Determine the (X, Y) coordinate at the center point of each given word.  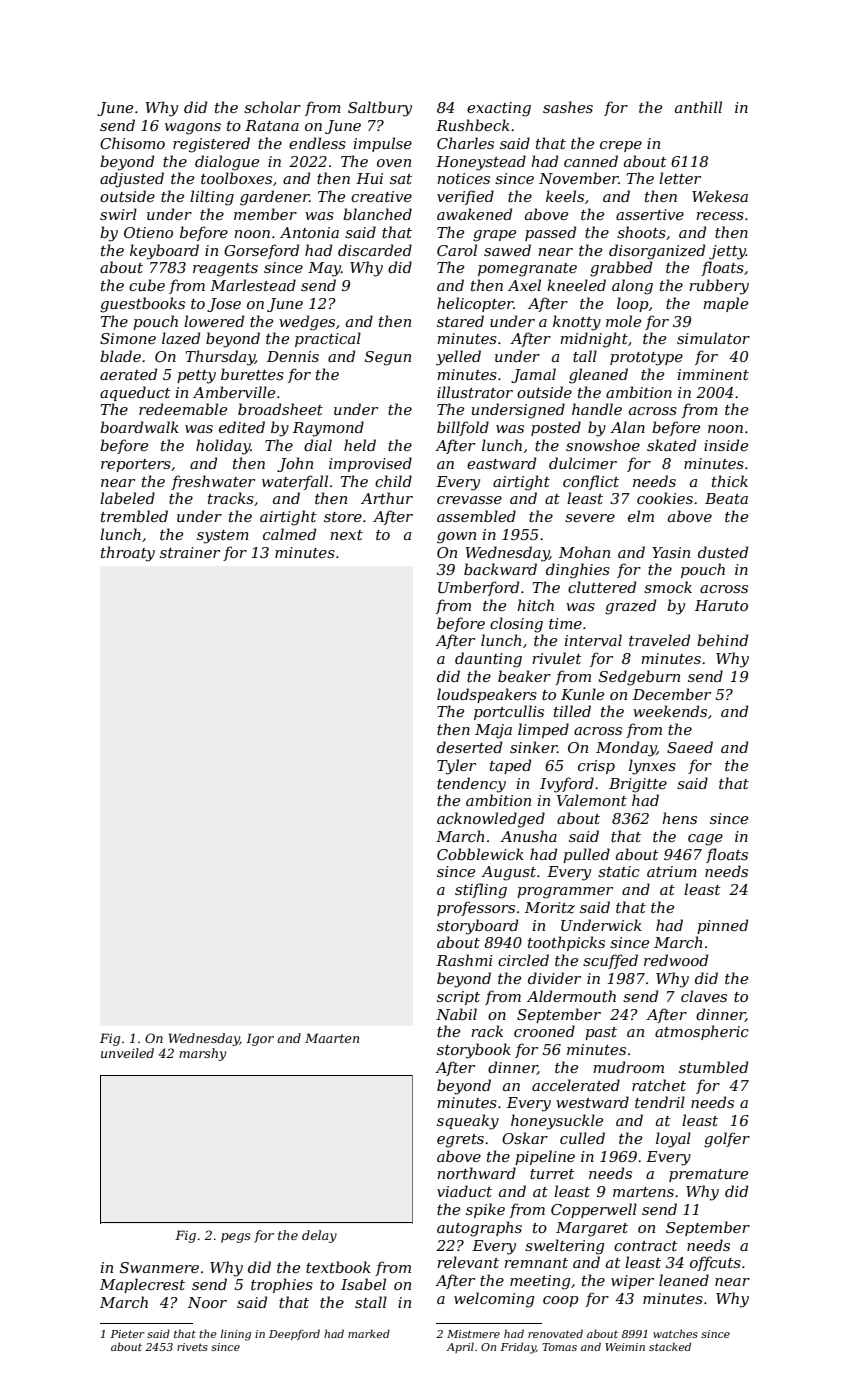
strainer (190, 552)
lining (236, 1335)
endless (317, 143)
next (346, 535)
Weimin (625, 1347)
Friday (518, 1348)
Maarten (332, 1038)
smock (668, 587)
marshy (202, 1054)
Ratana (272, 125)
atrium (672, 871)
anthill (698, 107)
